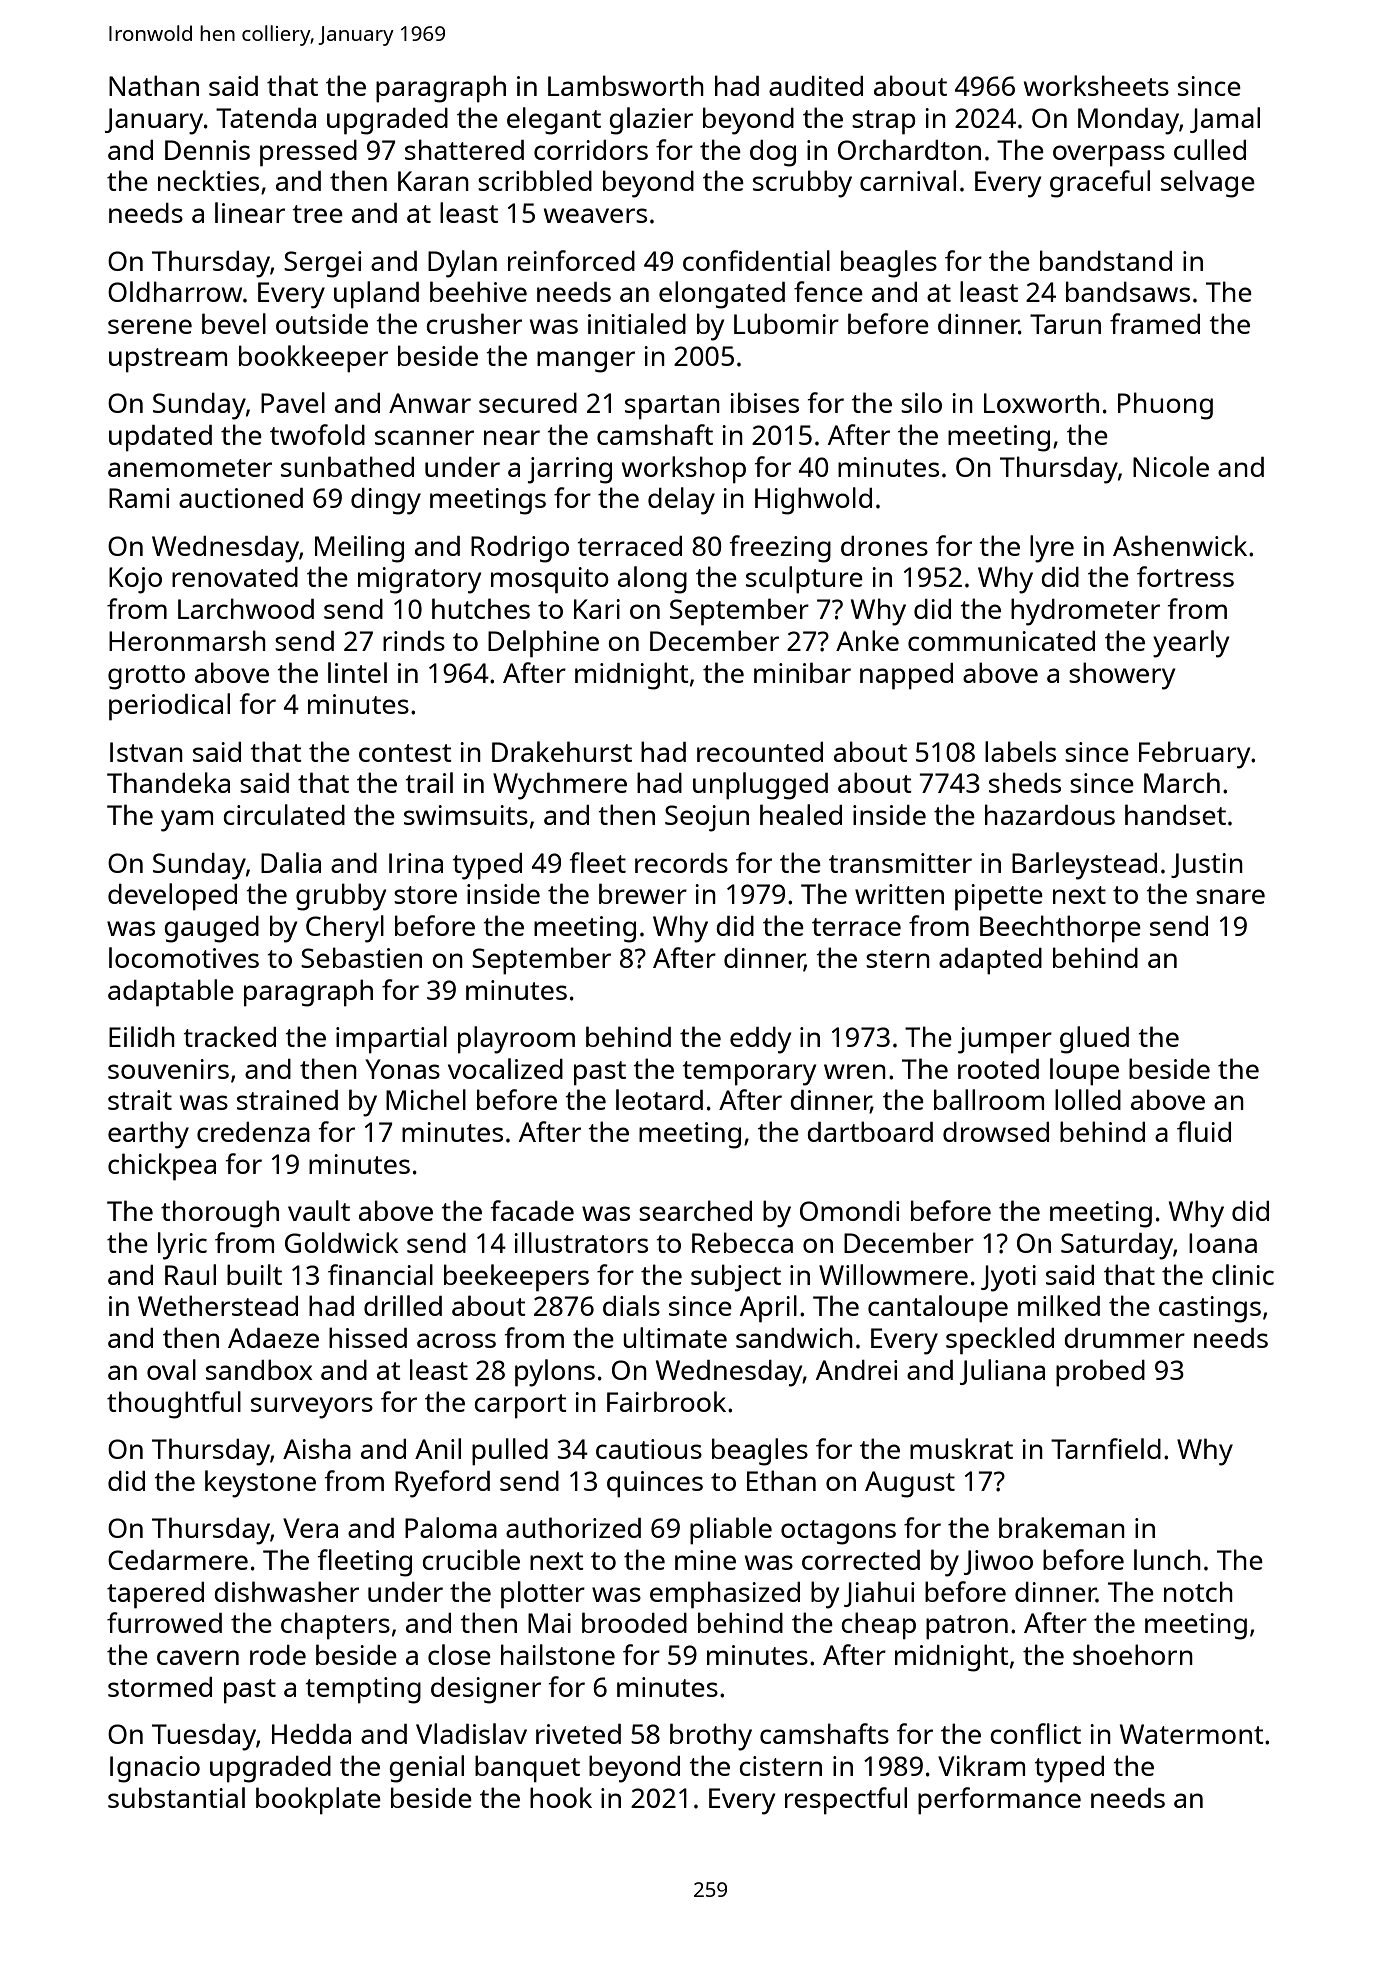 This image has height=1969, width=1386. What do you see at coordinates (175, 291) in the image?
I see `Oldharrow` at bounding box center [175, 291].
